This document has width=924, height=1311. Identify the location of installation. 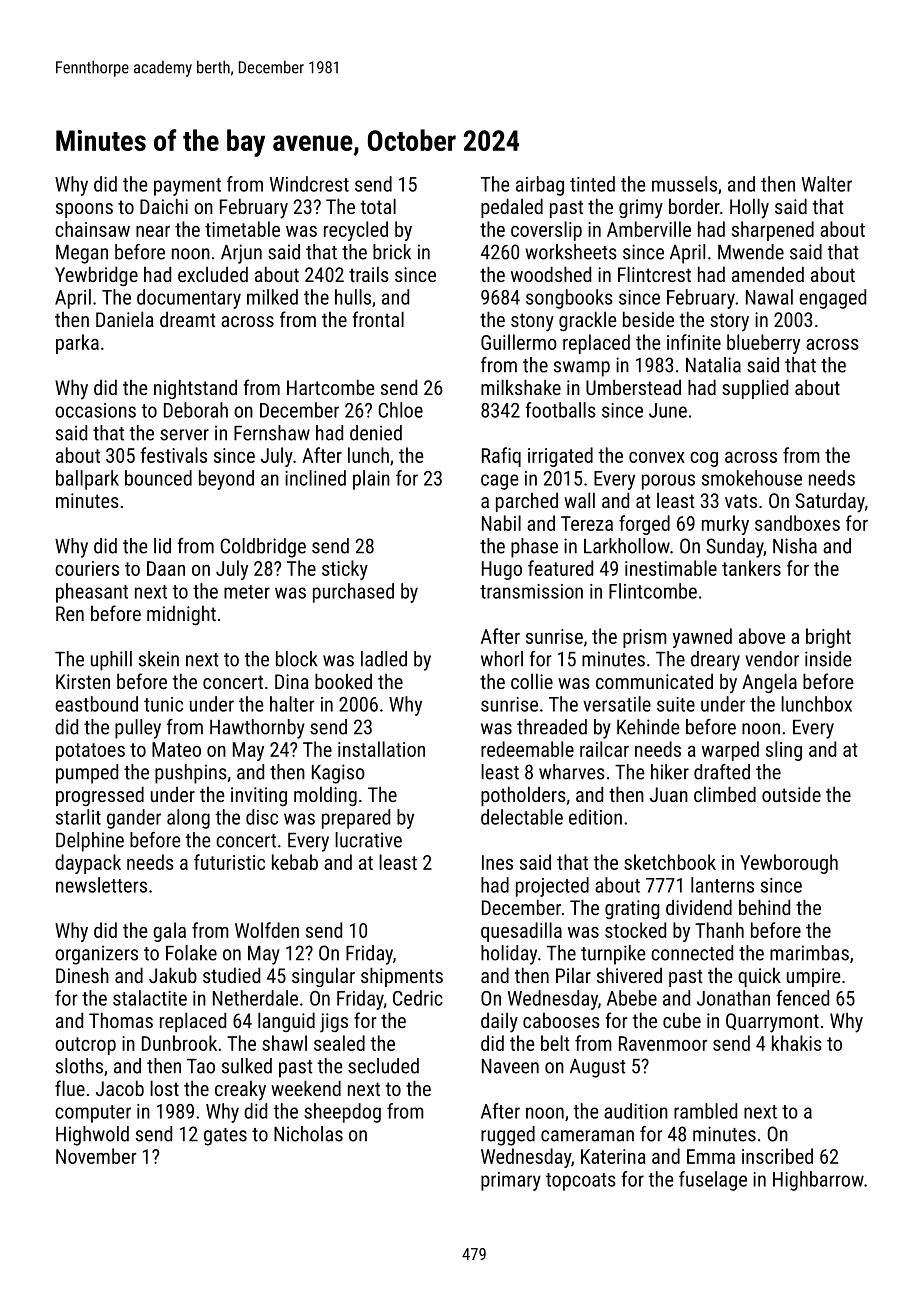
(381, 749).
